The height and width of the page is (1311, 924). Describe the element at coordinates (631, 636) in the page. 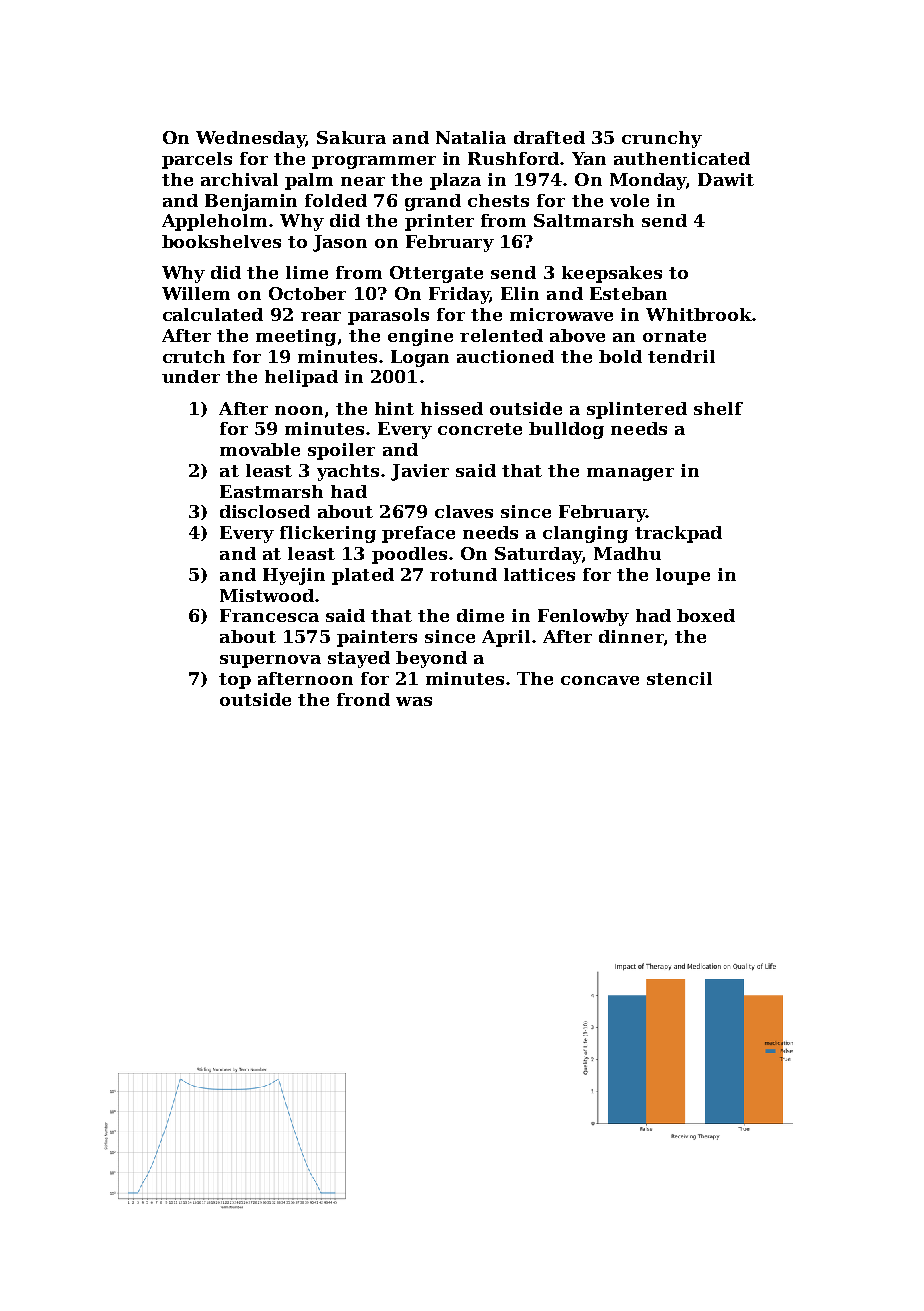

I see `dinner` at that location.
